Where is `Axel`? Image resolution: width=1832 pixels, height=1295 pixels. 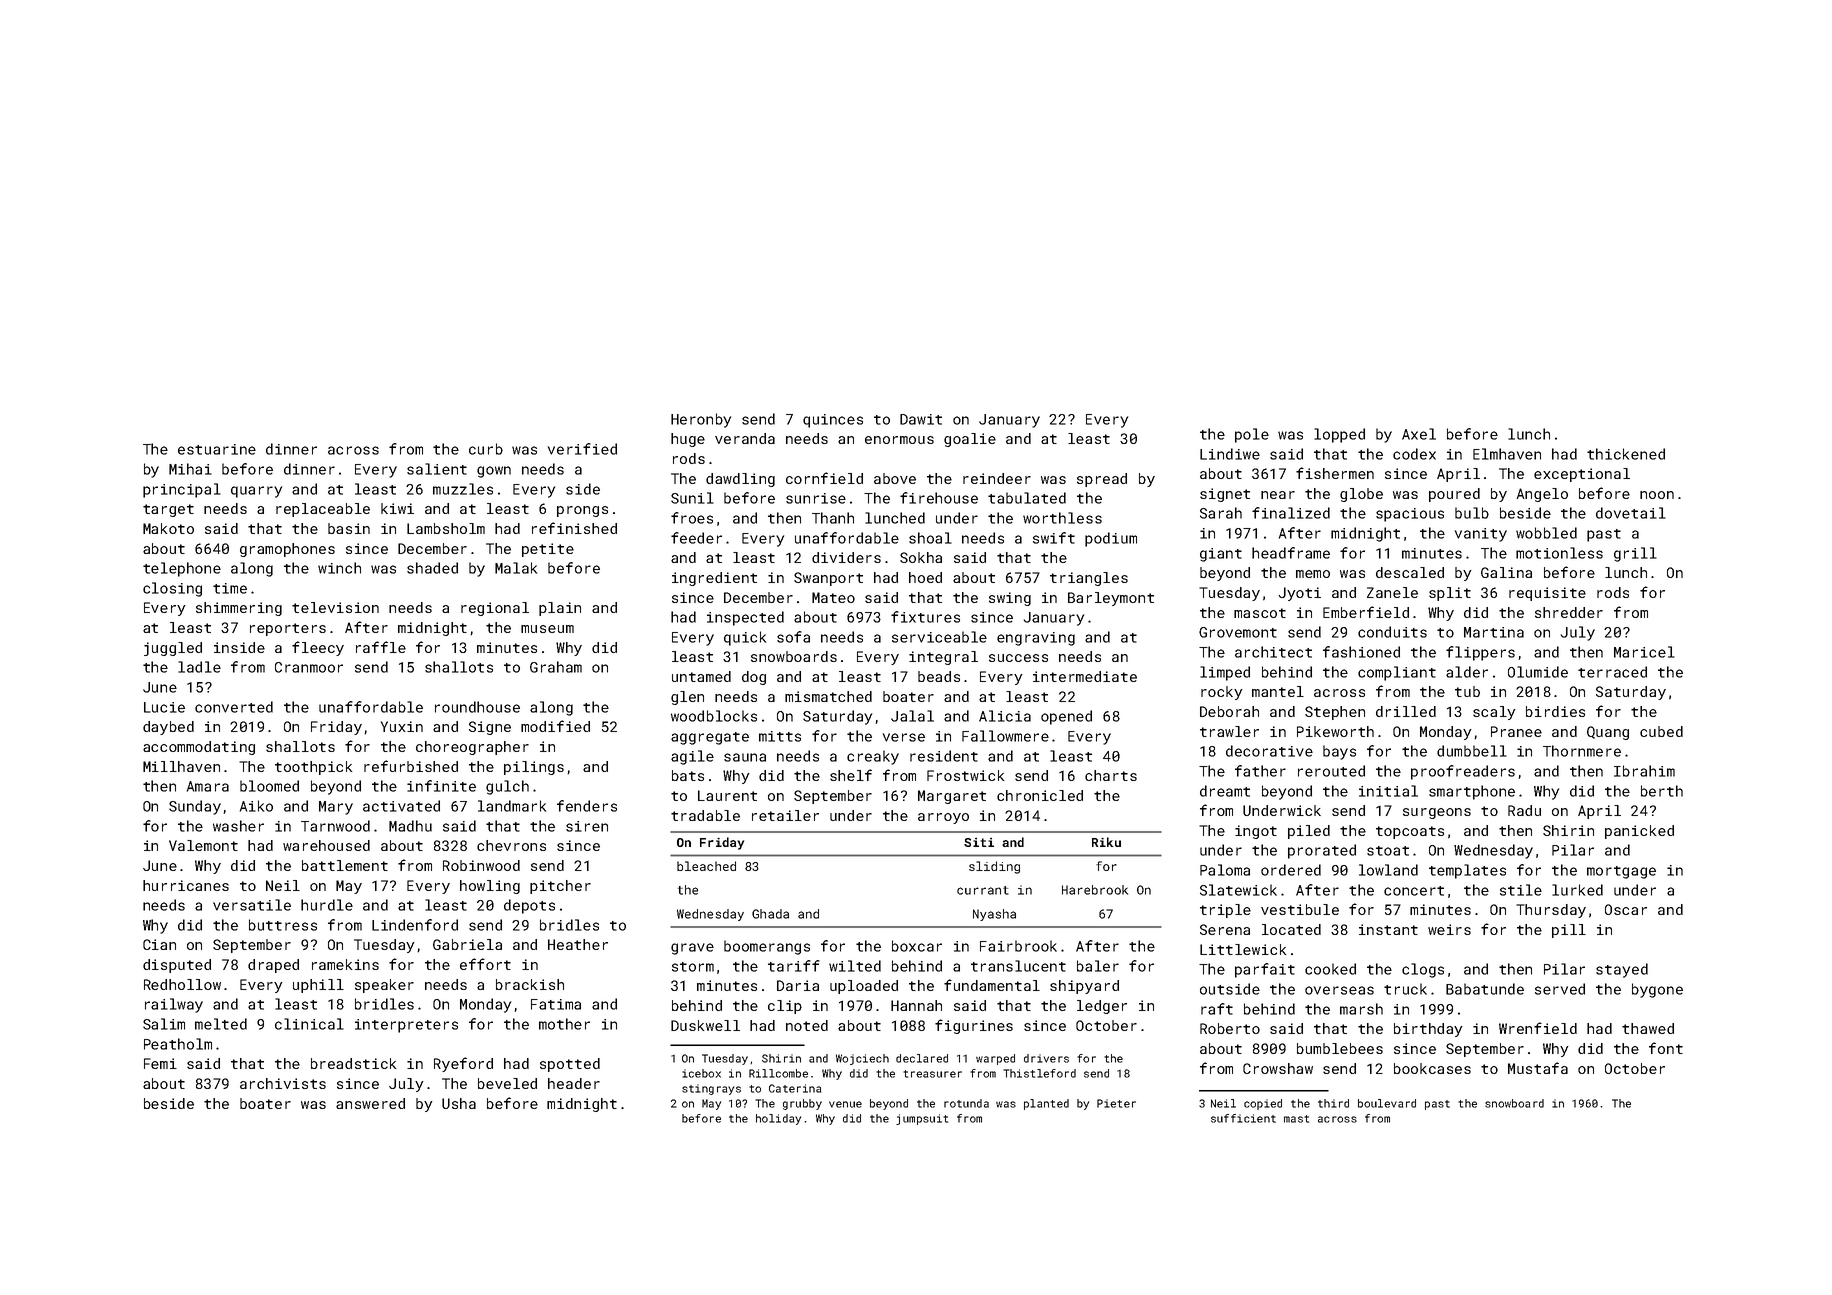
Axel is located at coordinates (1419, 434).
